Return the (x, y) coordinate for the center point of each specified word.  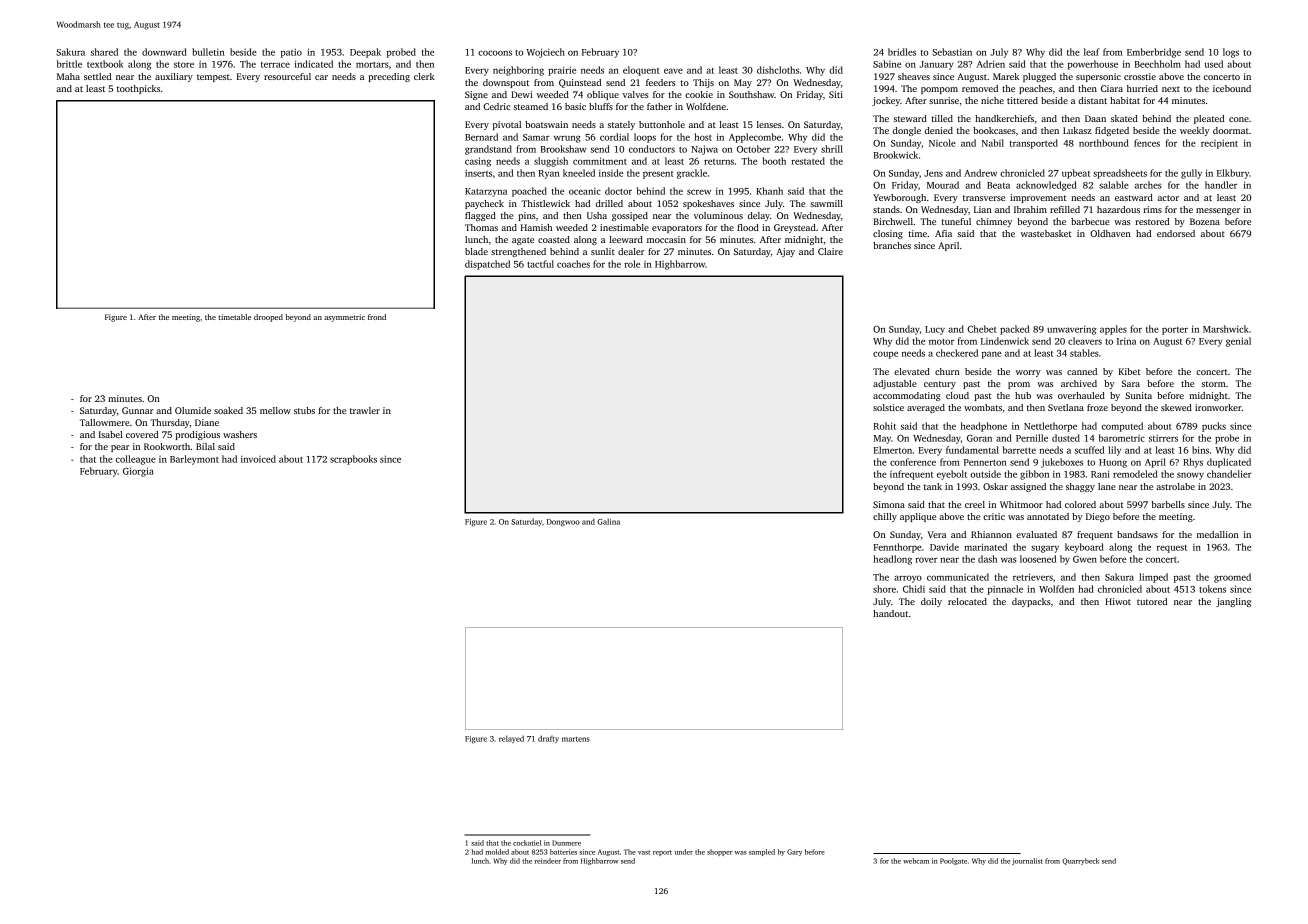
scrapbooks (353, 460)
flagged (480, 216)
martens (576, 739)
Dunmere (566, 843)
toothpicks (138, 89)
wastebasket (1046, 233)
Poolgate (953, 861)
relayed (511, 739)
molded (497, 852)
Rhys (1193, 463)
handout (890, 613)
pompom (939, 90)
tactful (540, 264)
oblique (603, 95)
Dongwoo (563, 523)
